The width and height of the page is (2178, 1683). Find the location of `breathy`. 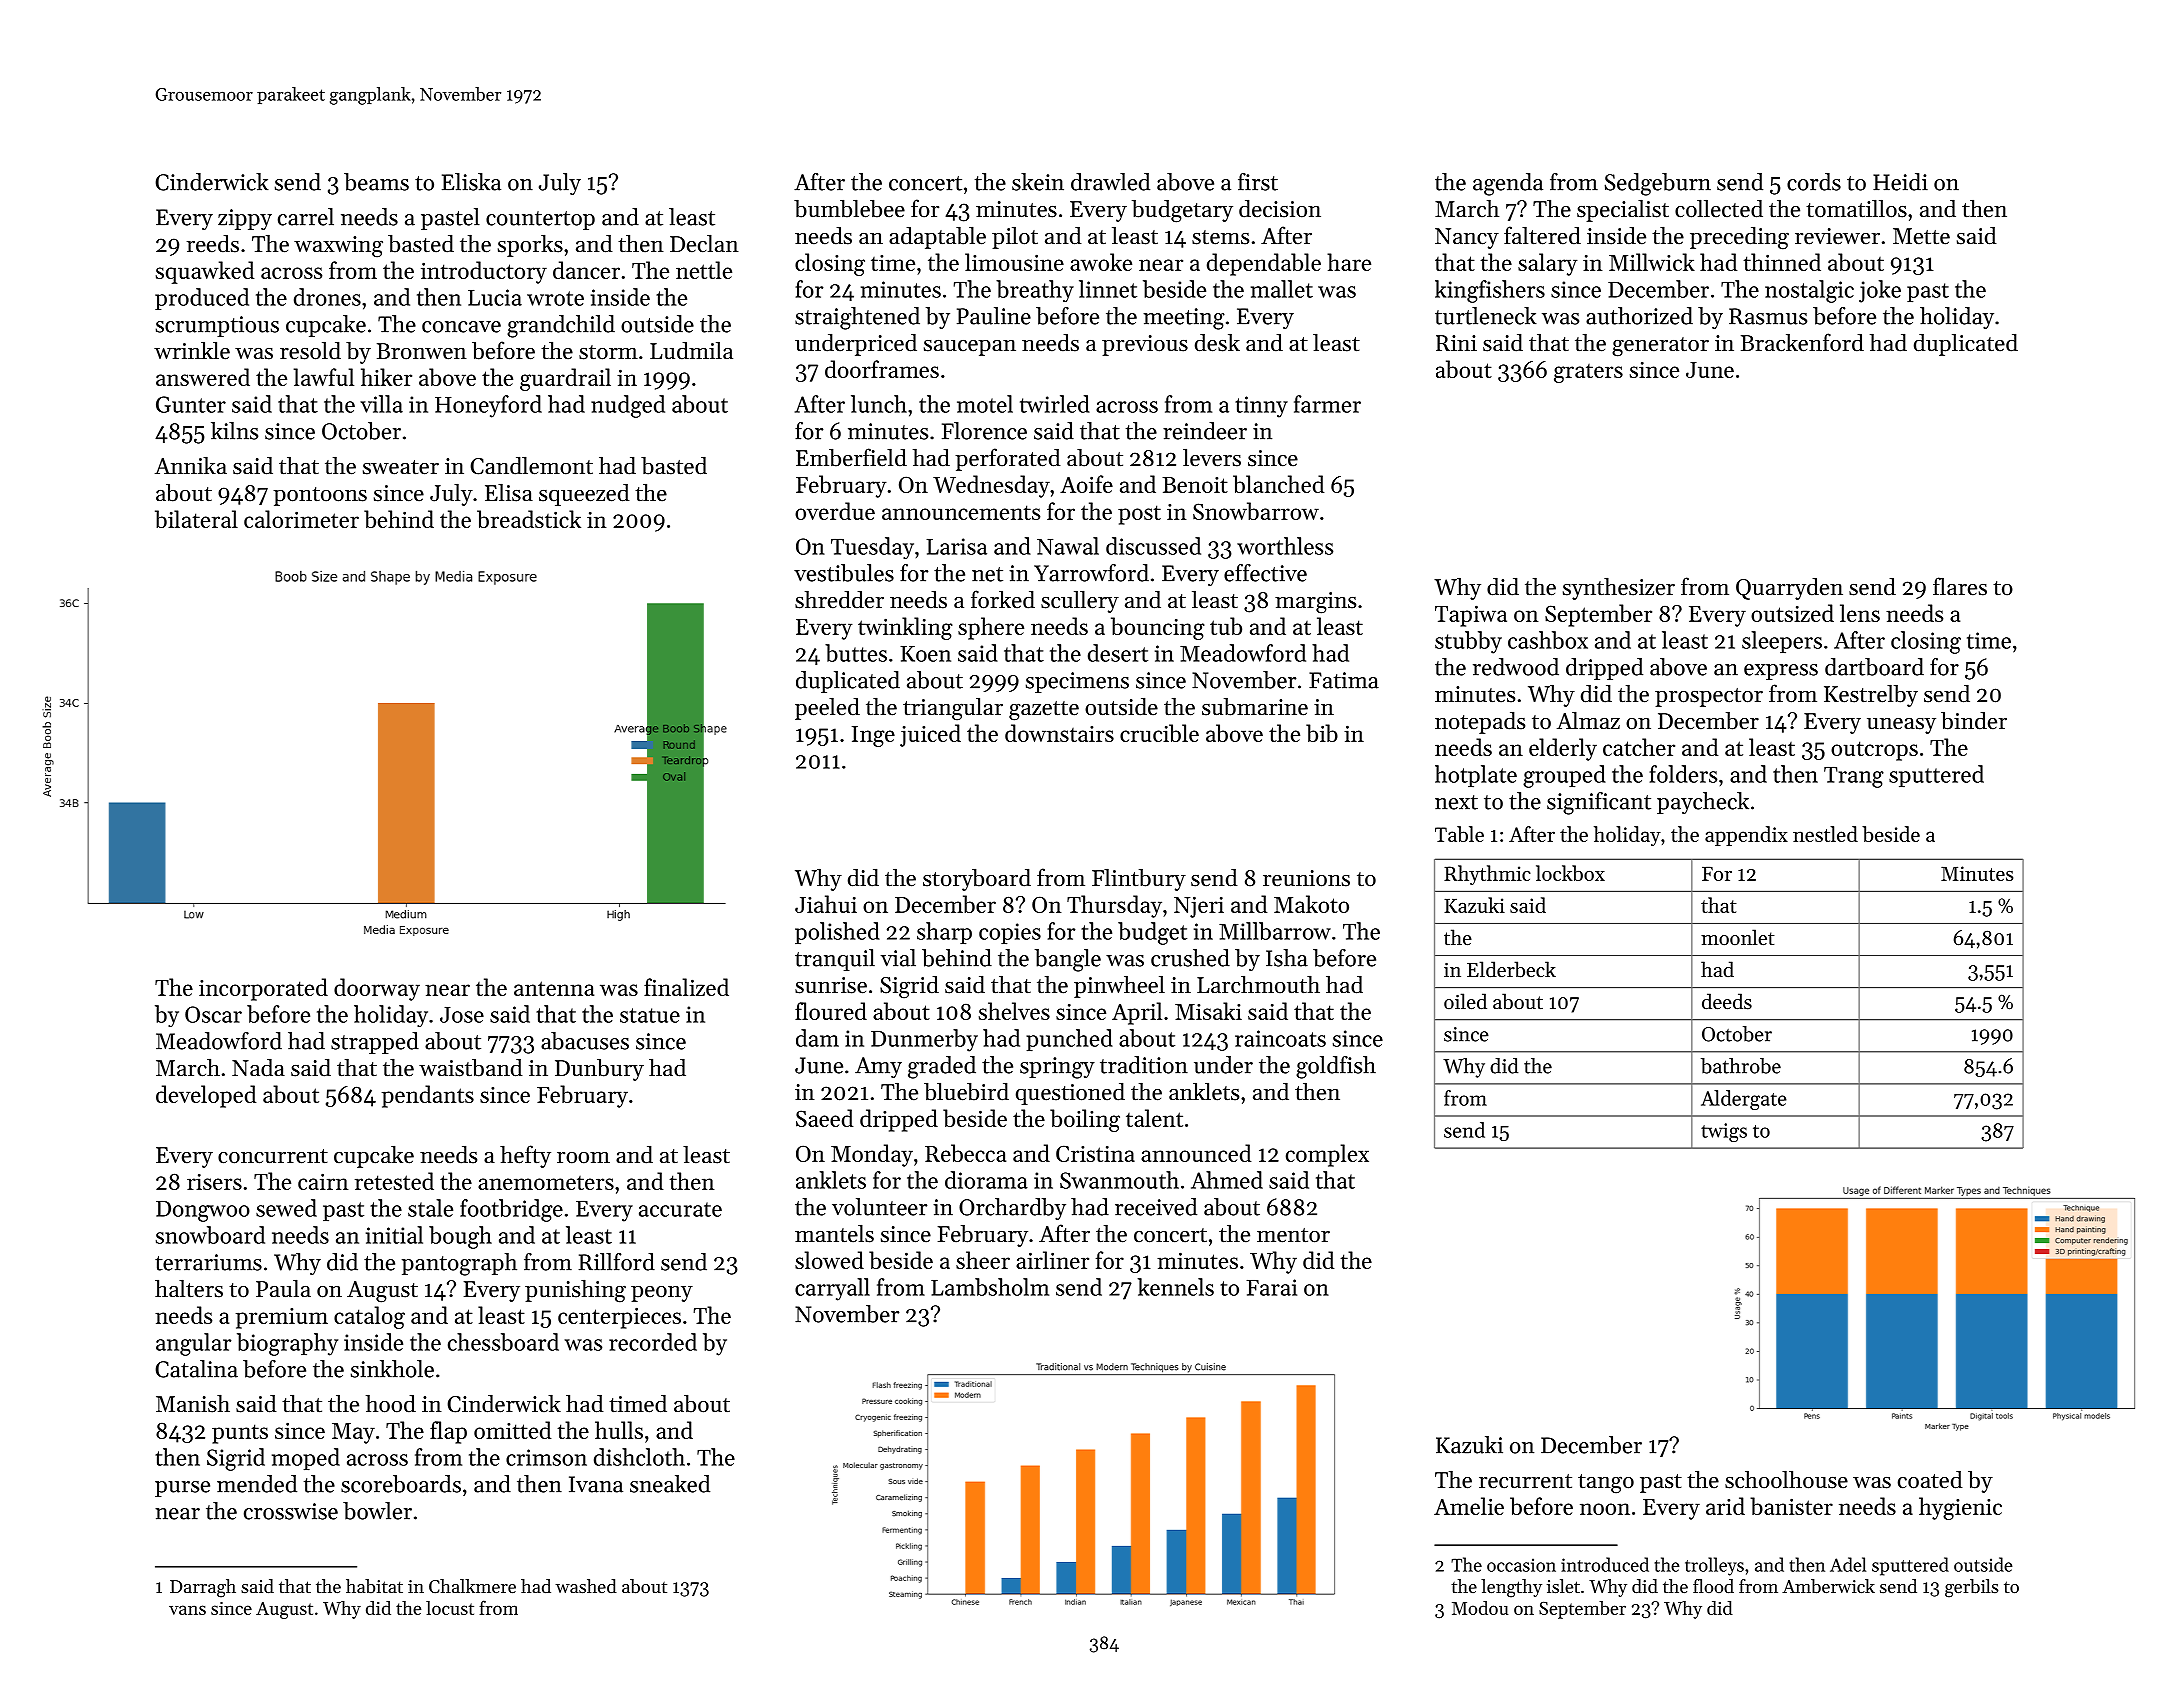

breathy is located at coordinates (1035, 291).
